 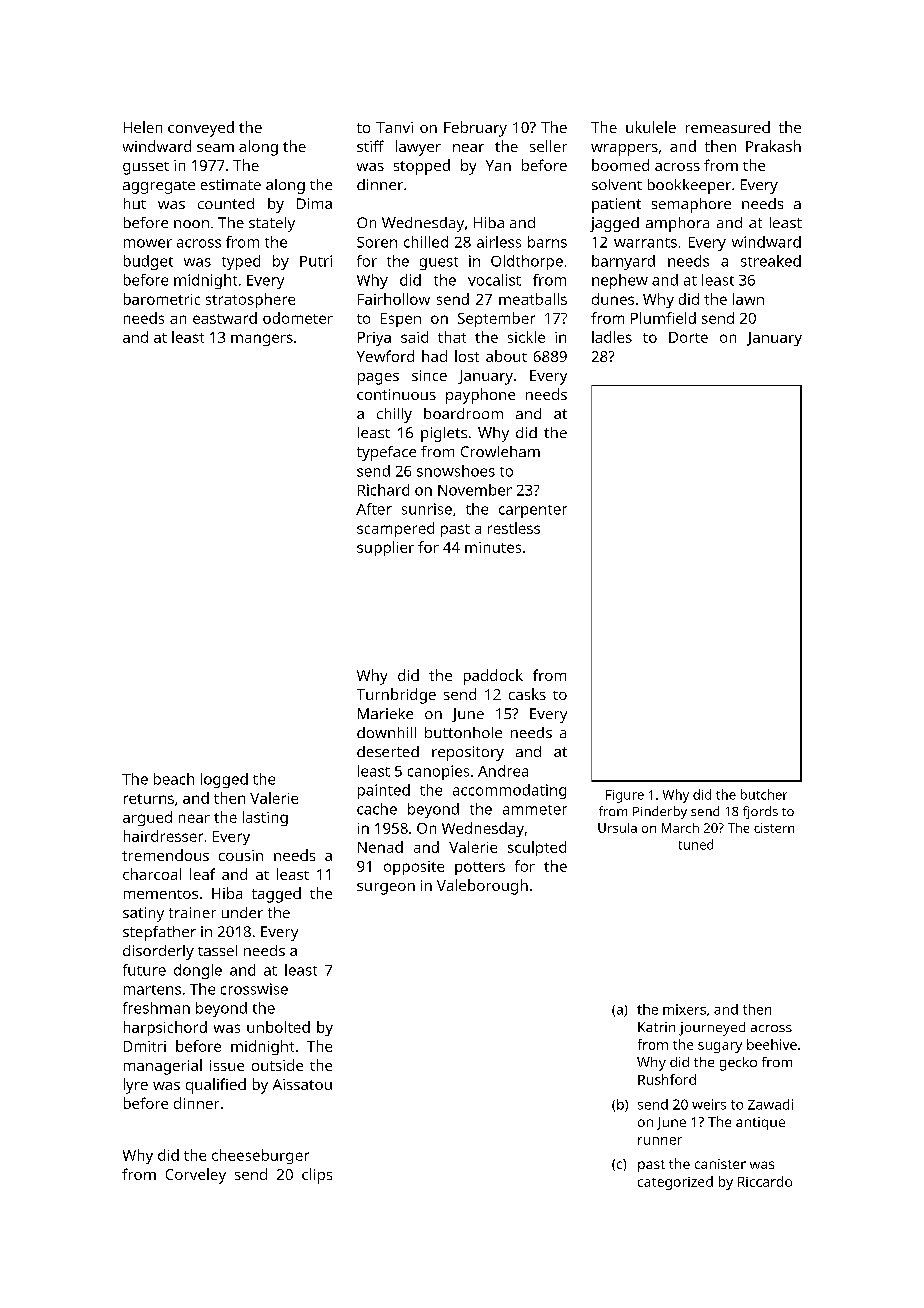 I want to click on February, so click(x=475, y=129).
